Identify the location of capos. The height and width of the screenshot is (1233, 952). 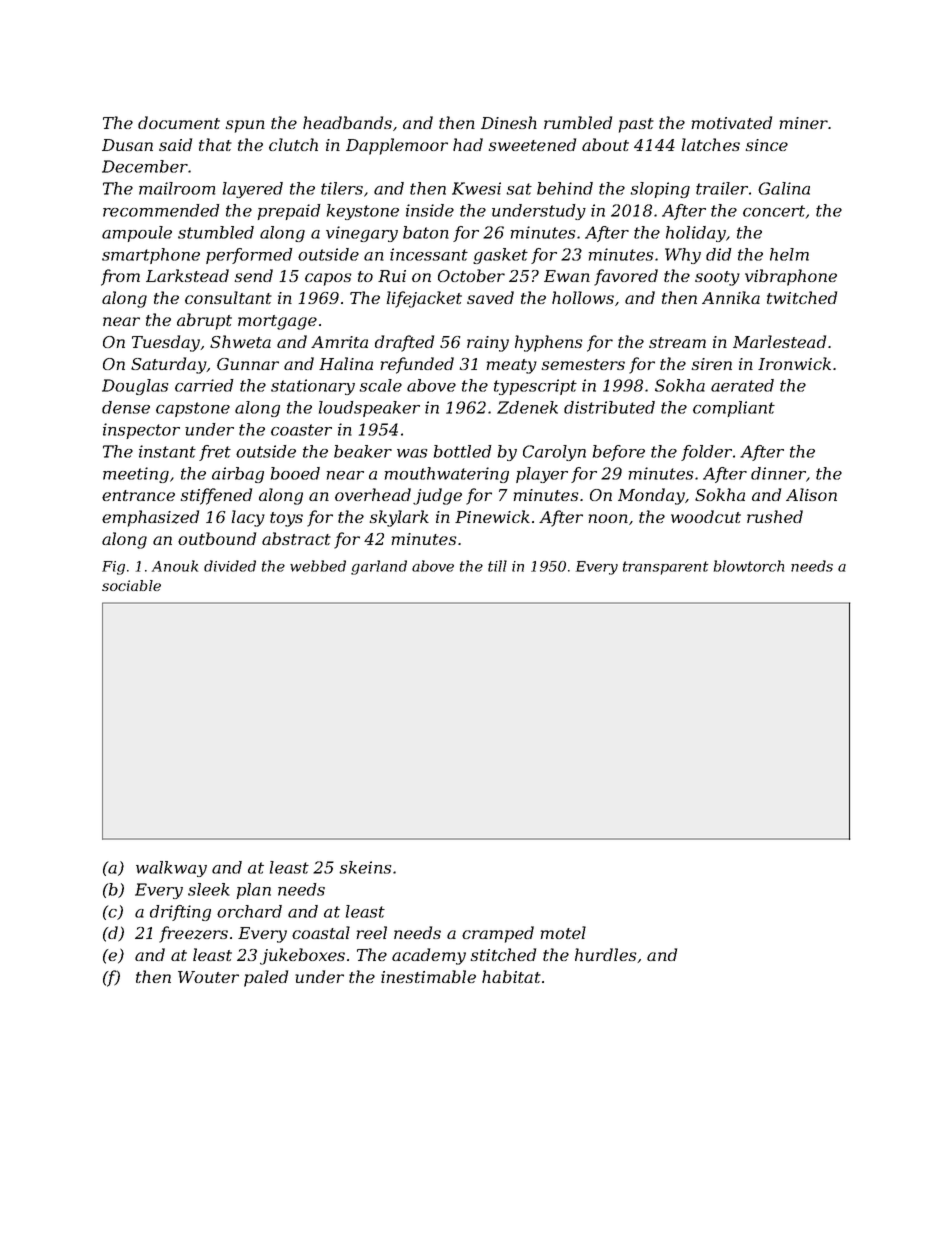
(328, 279).
